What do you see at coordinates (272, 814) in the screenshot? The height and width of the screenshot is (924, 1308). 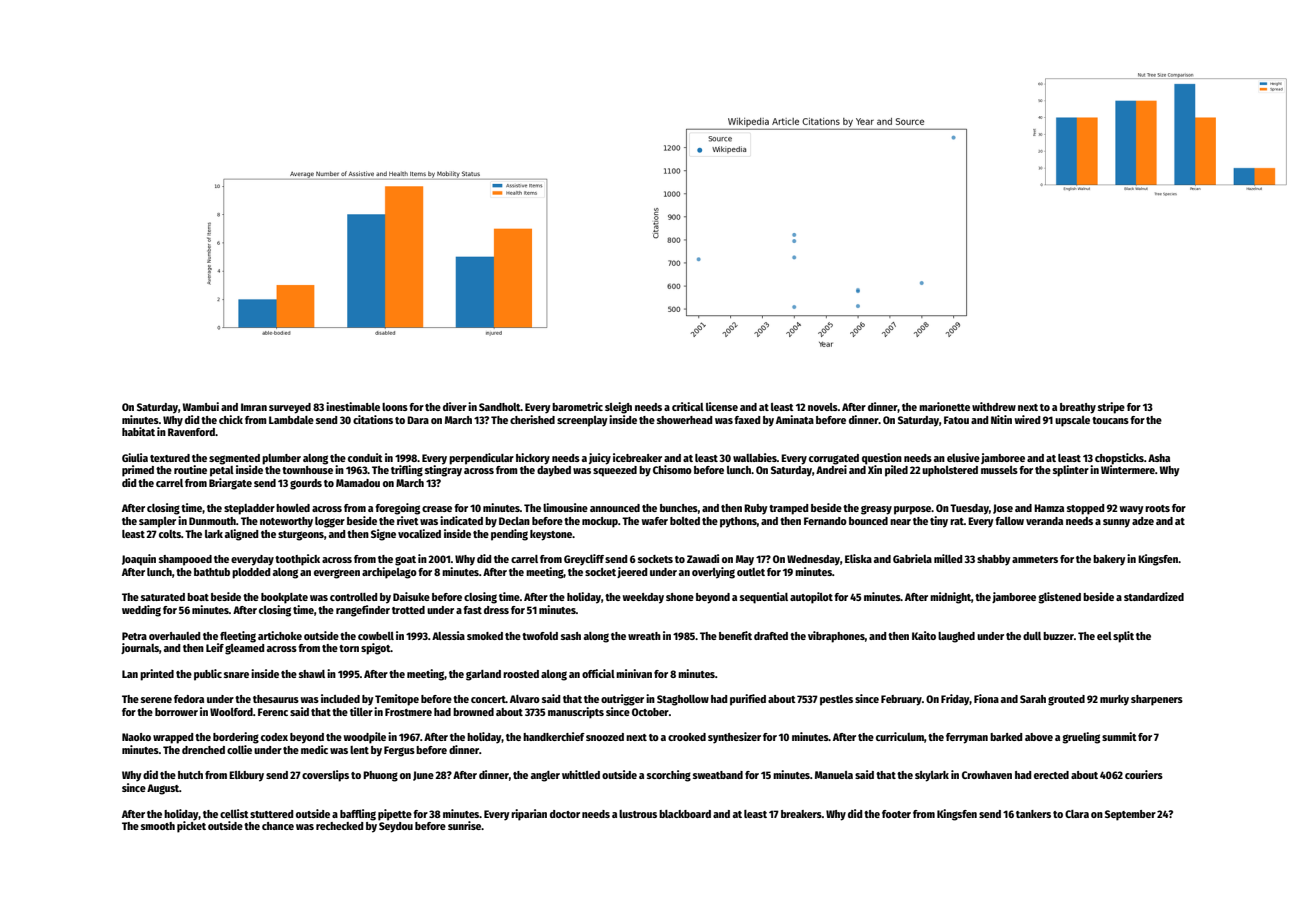 I see `stuttered` at bounding box center [272, 814].
